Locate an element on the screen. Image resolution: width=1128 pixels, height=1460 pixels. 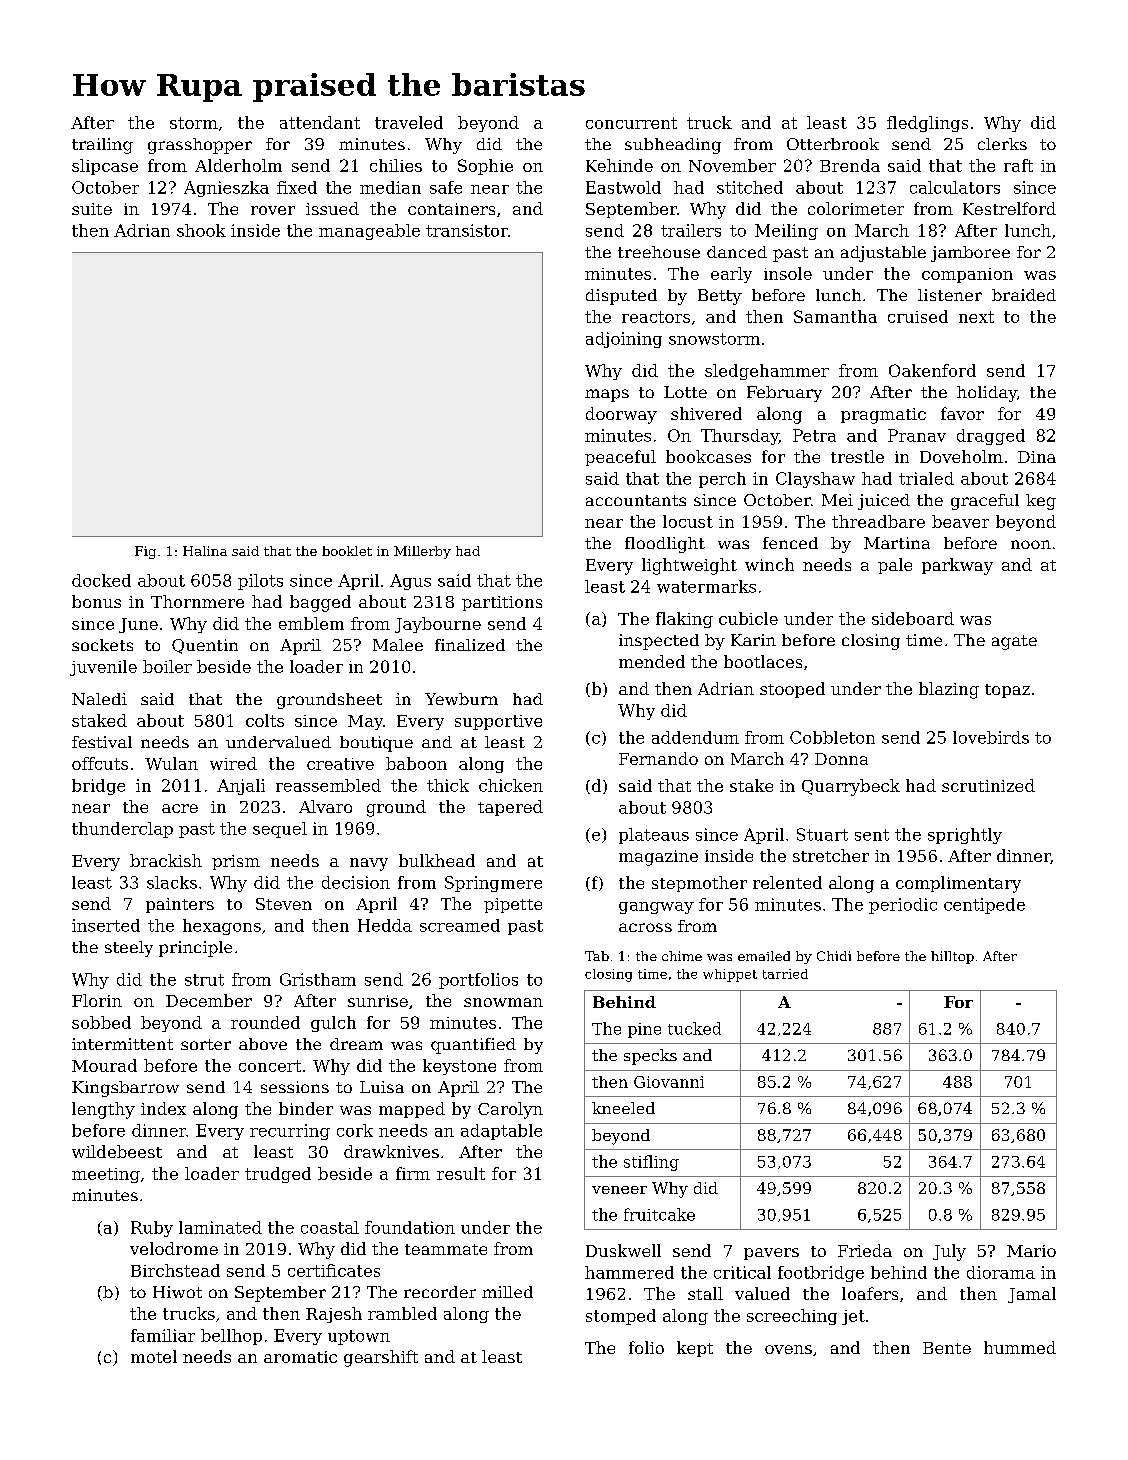
offcuts is located at coordinates (100, 763).
